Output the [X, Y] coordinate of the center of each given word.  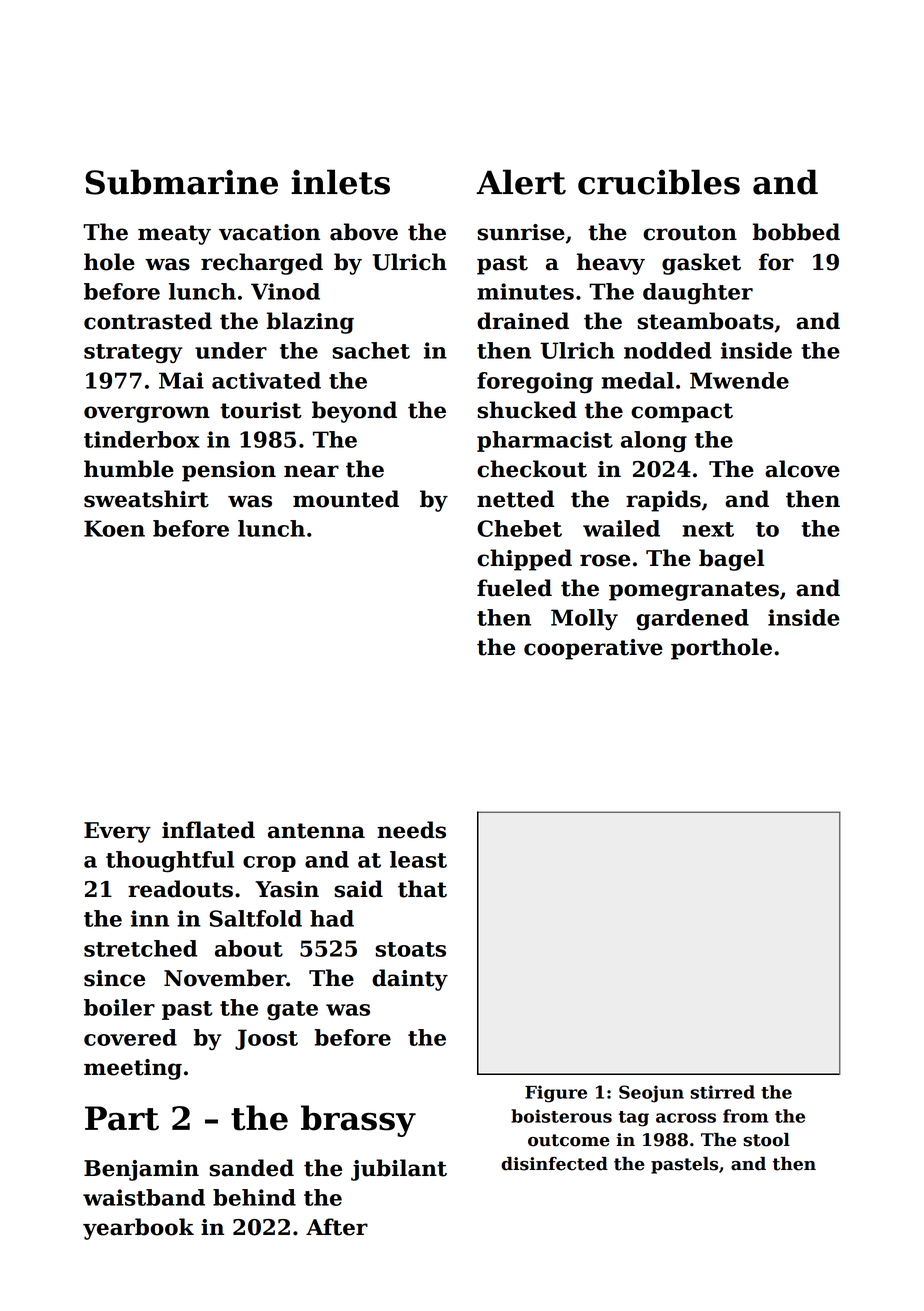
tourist [261, 410]
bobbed [796, 232]
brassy [358, 1121]
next [708, 529]
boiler [119, 1007]
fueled [514, 588]
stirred [722, 1092]
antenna [316, 831]
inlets [340, 182]
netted [515, 499]
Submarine [181, 182]
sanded [251, 1168]
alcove [802, 469]
